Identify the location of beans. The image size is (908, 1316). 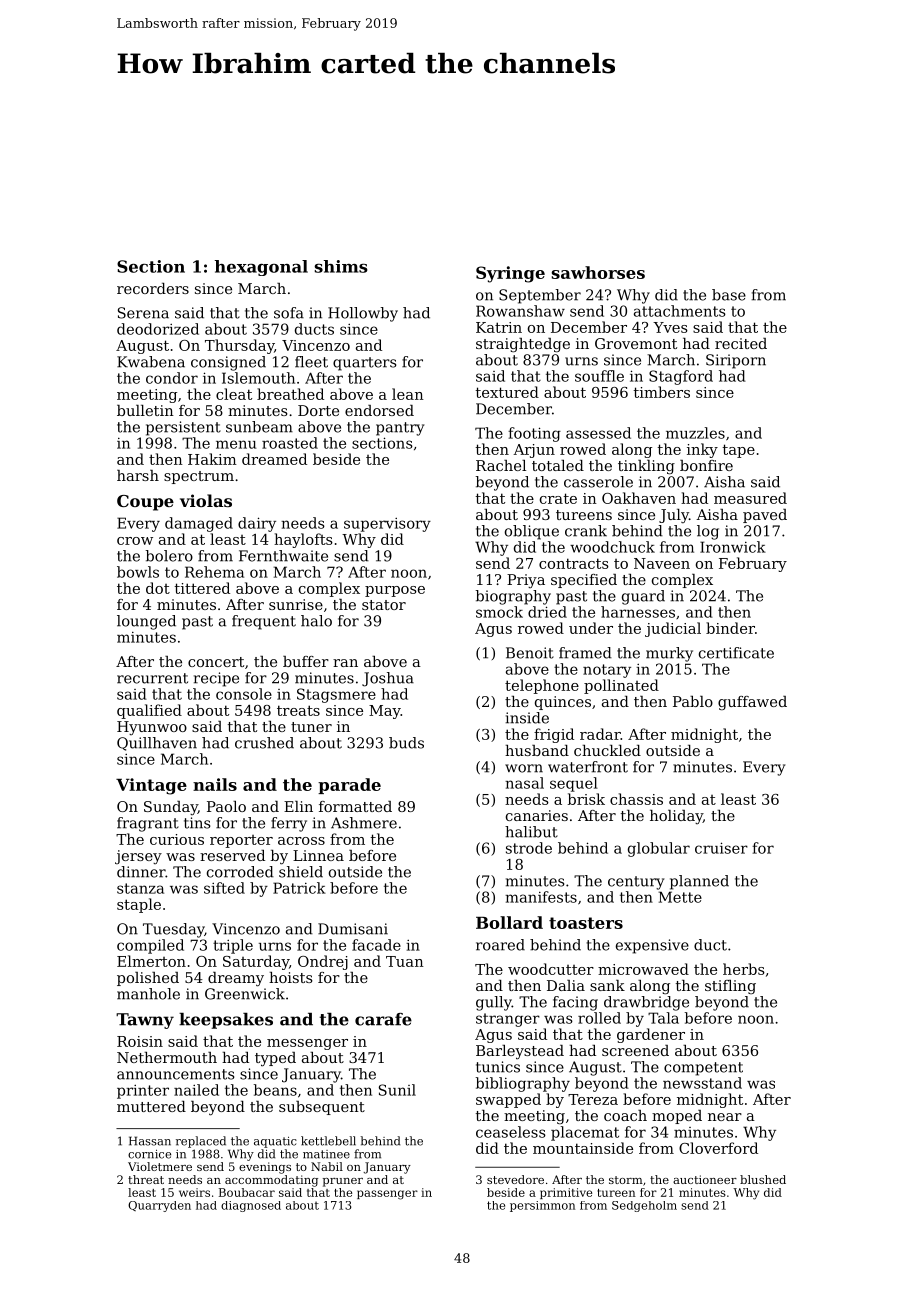
(275, 1090).
